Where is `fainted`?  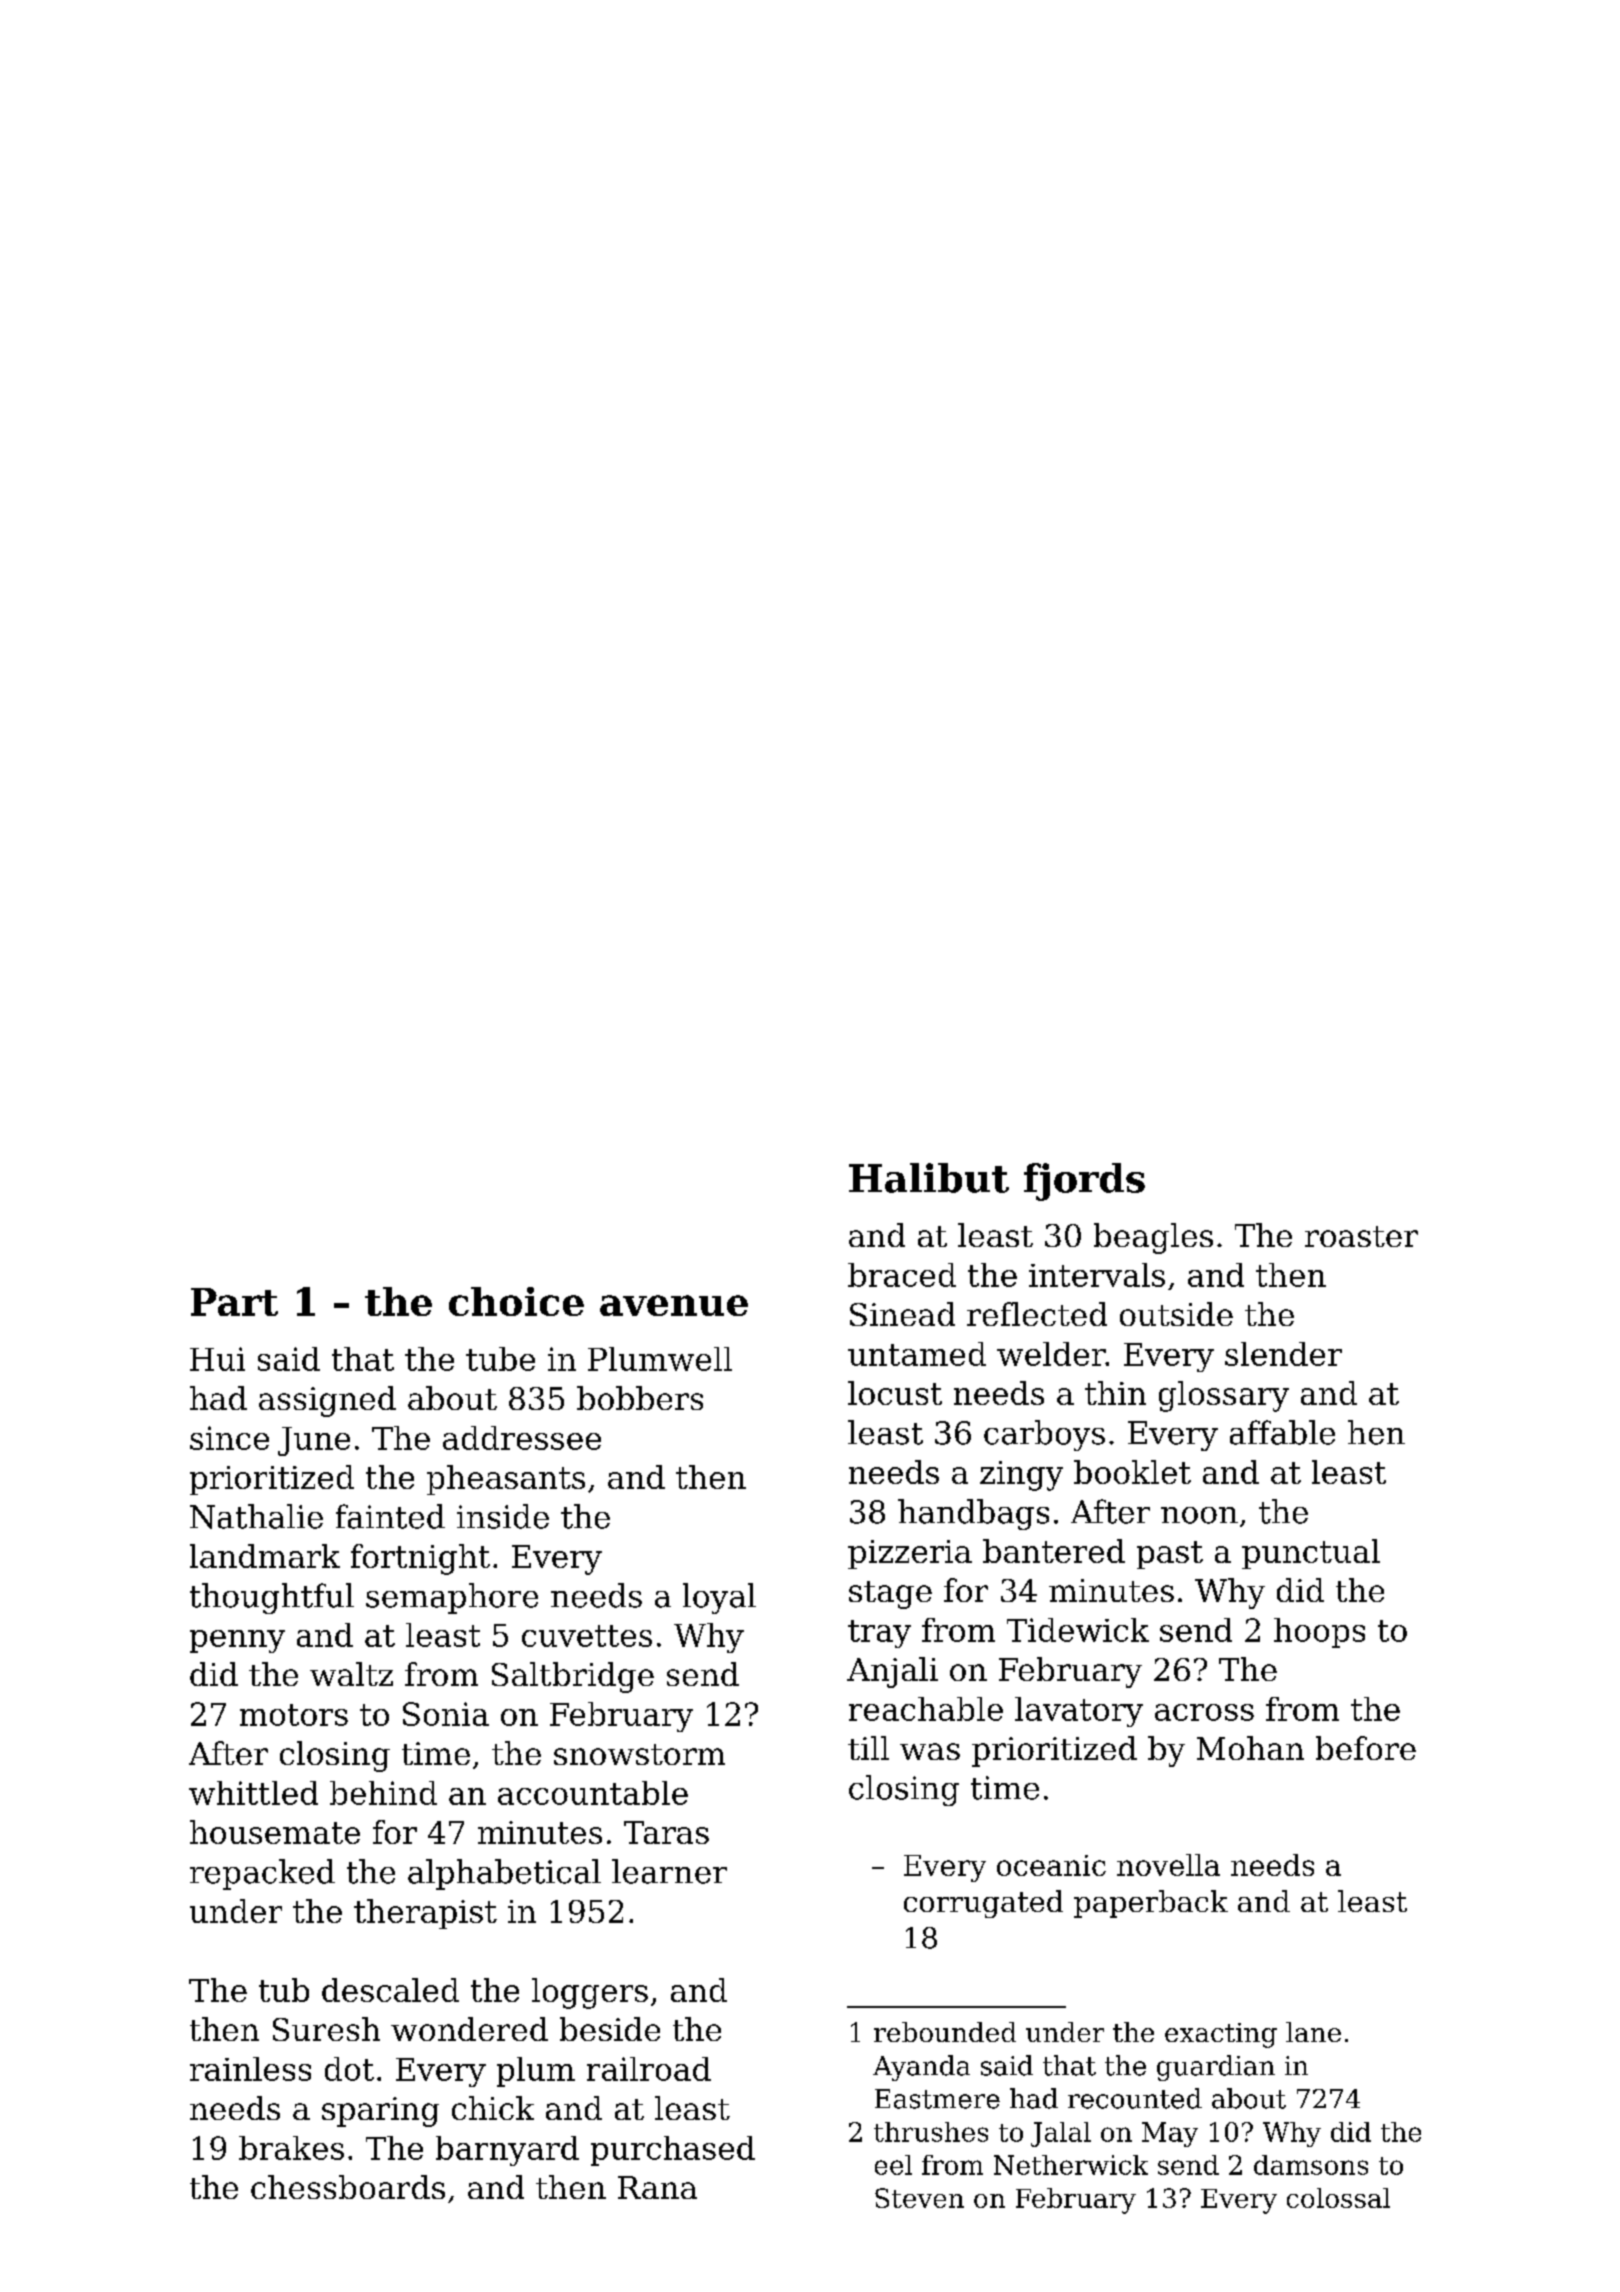
fainted is located at coordinates (390, 1516).
